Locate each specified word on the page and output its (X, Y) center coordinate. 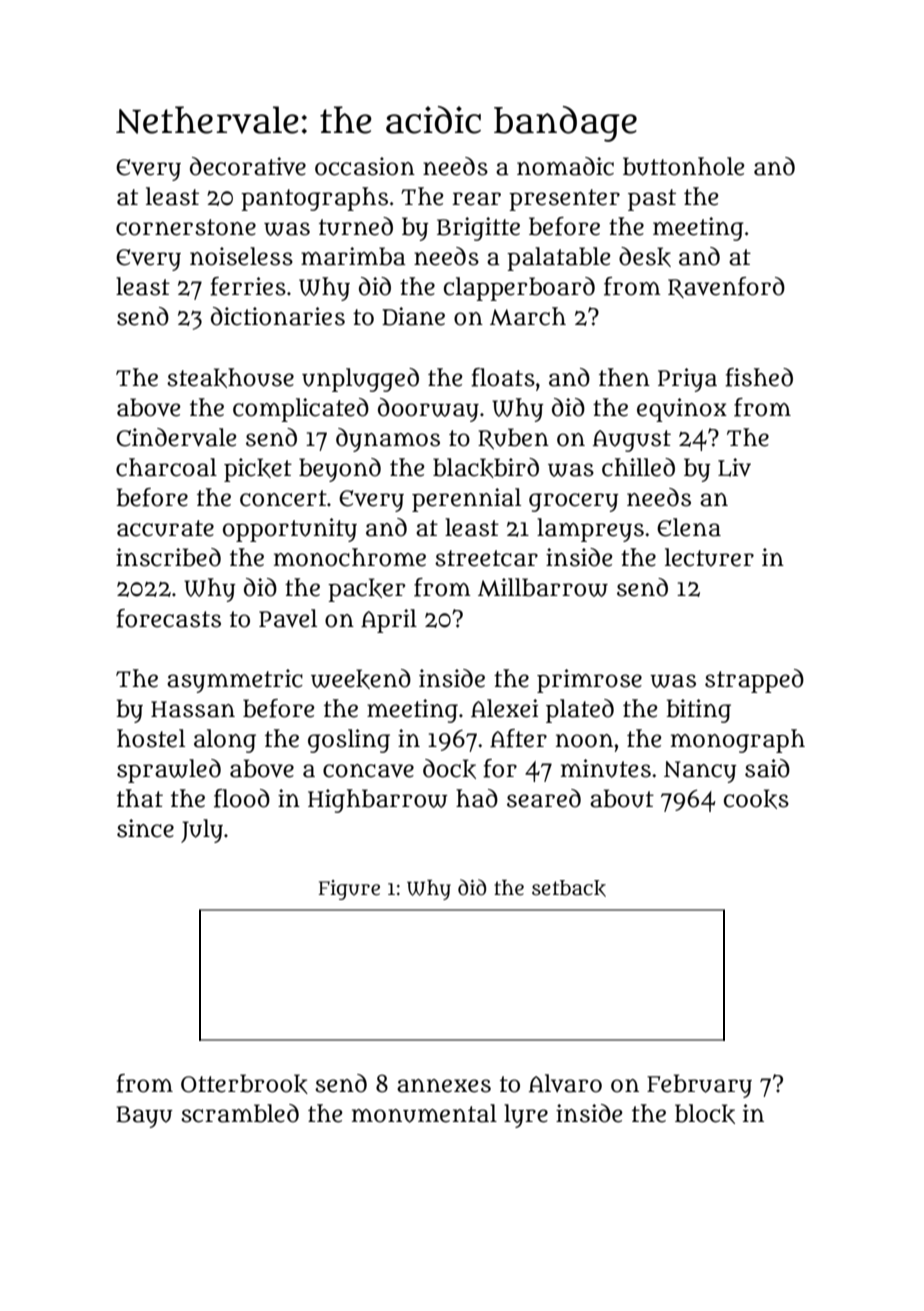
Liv (734, 467)
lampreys (590, 530)
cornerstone (186, 227)
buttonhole (684, 166)
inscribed (168, 557)
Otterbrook (244, 1084)
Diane (413, 316)
